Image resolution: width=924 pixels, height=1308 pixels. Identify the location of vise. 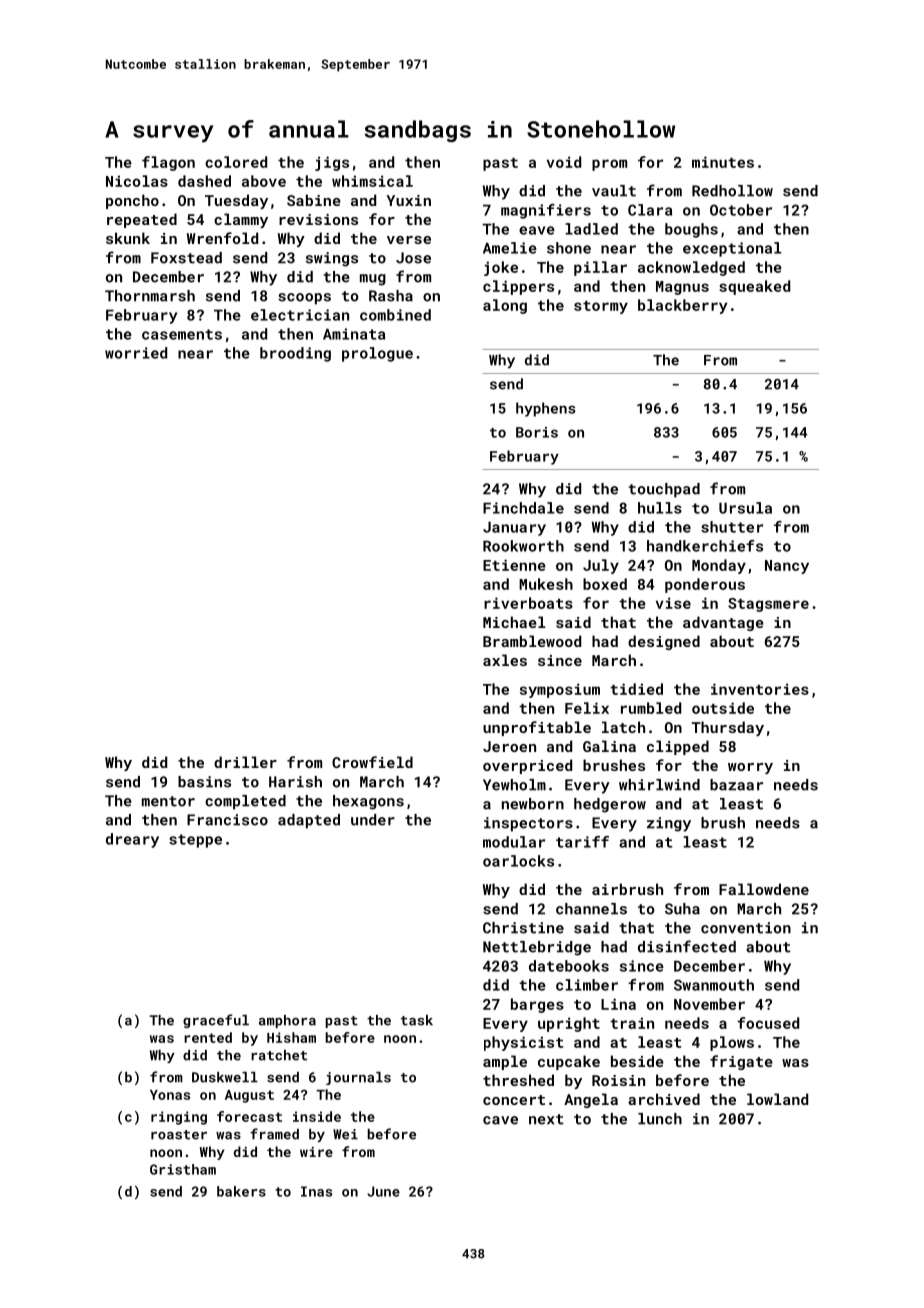
(673, 603).
